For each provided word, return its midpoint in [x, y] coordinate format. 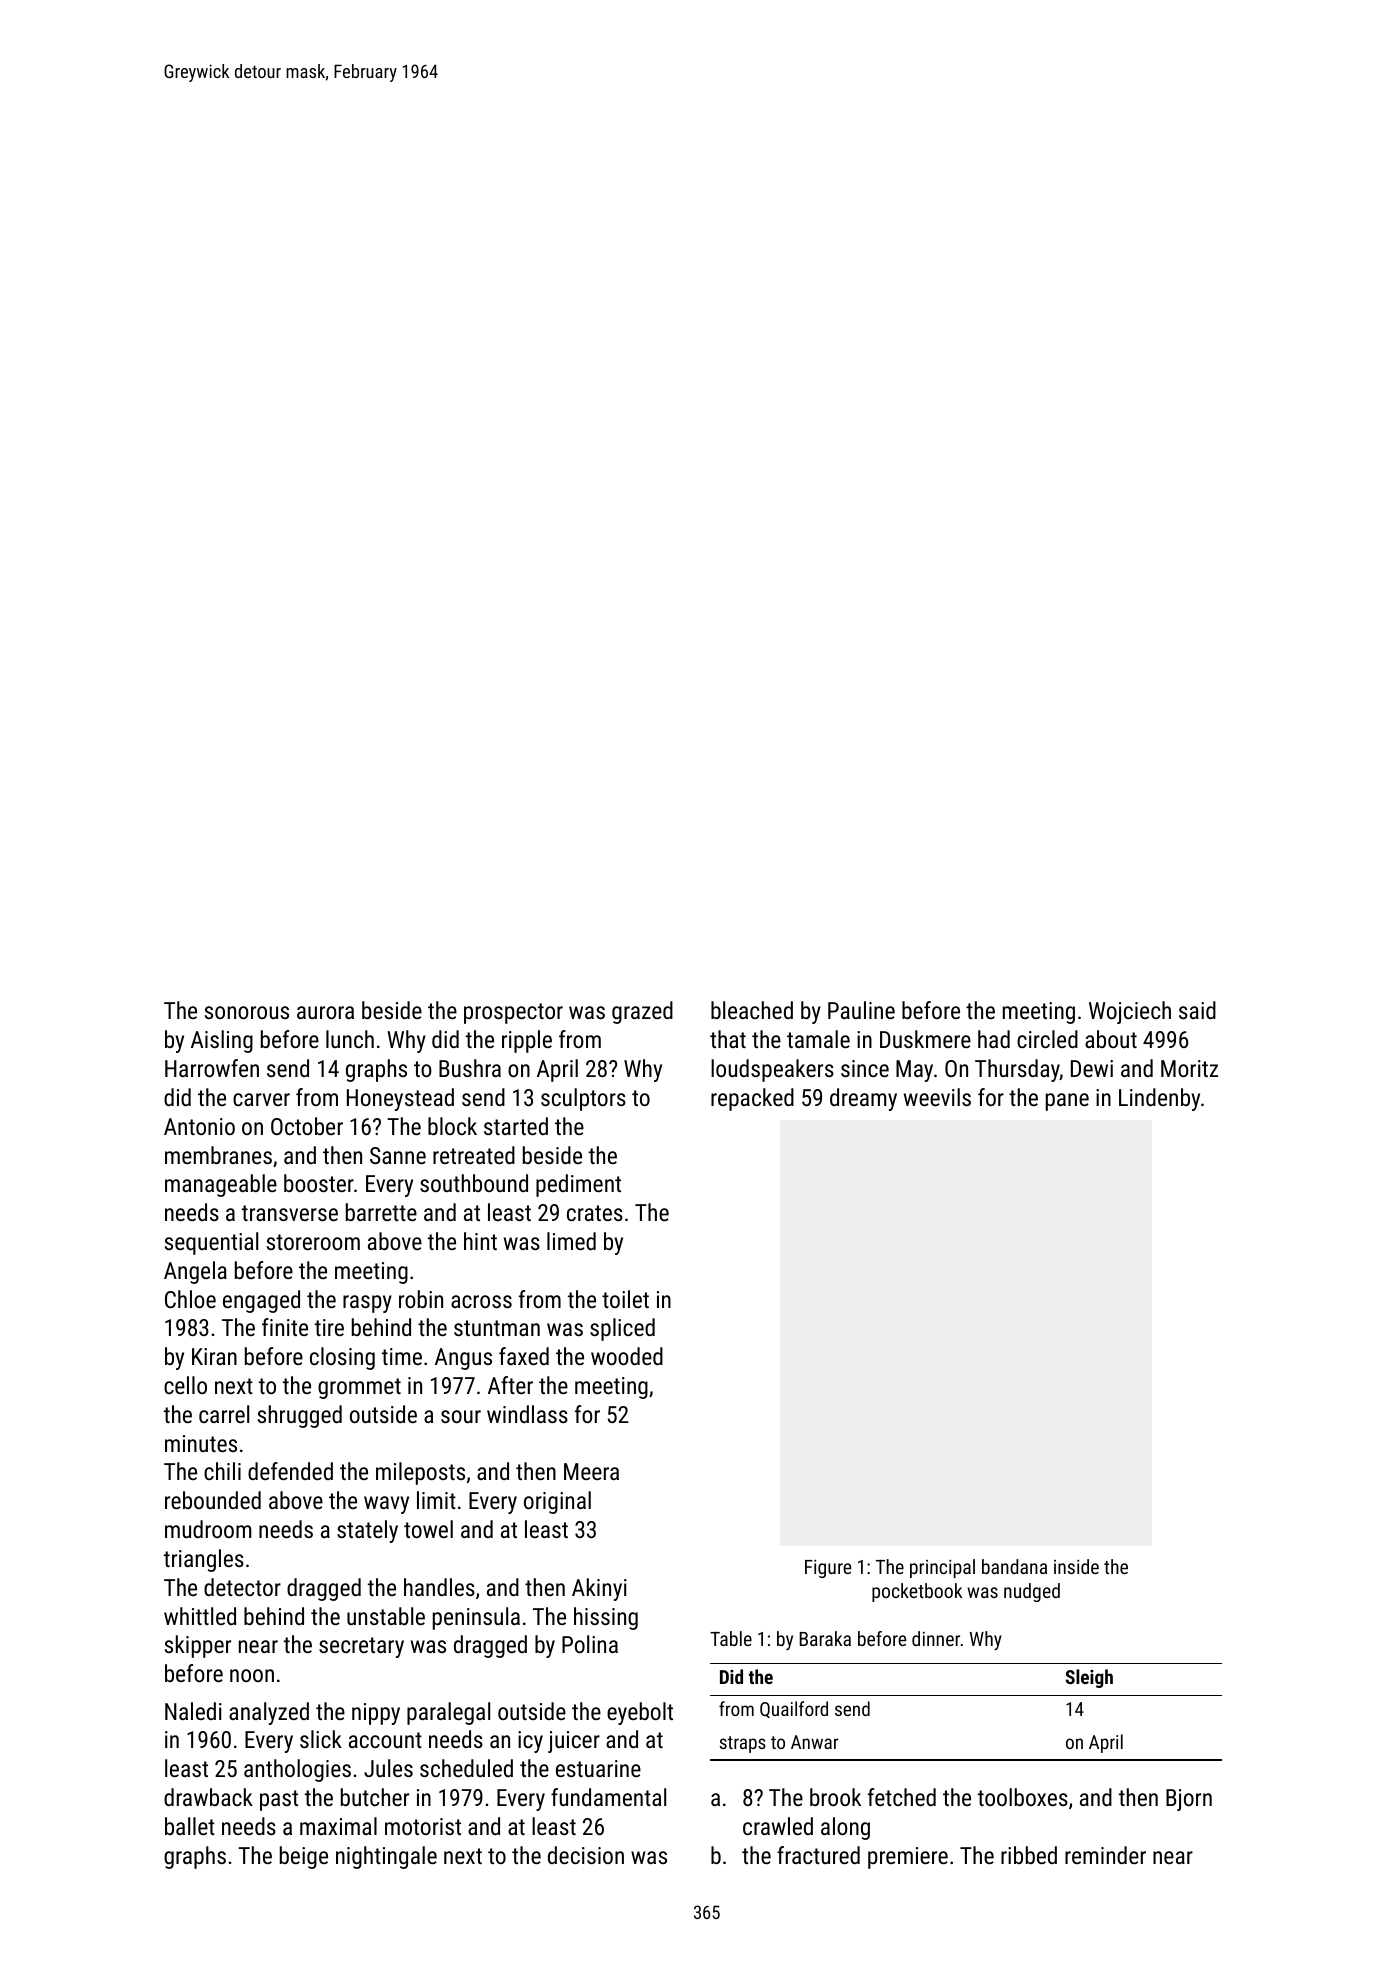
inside [1076, 1566]
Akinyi [599, 1589]
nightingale [386, 1857]
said [1197, 1010]
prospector [513, 1013]
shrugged [300, 1416]
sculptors [583, 1099]
